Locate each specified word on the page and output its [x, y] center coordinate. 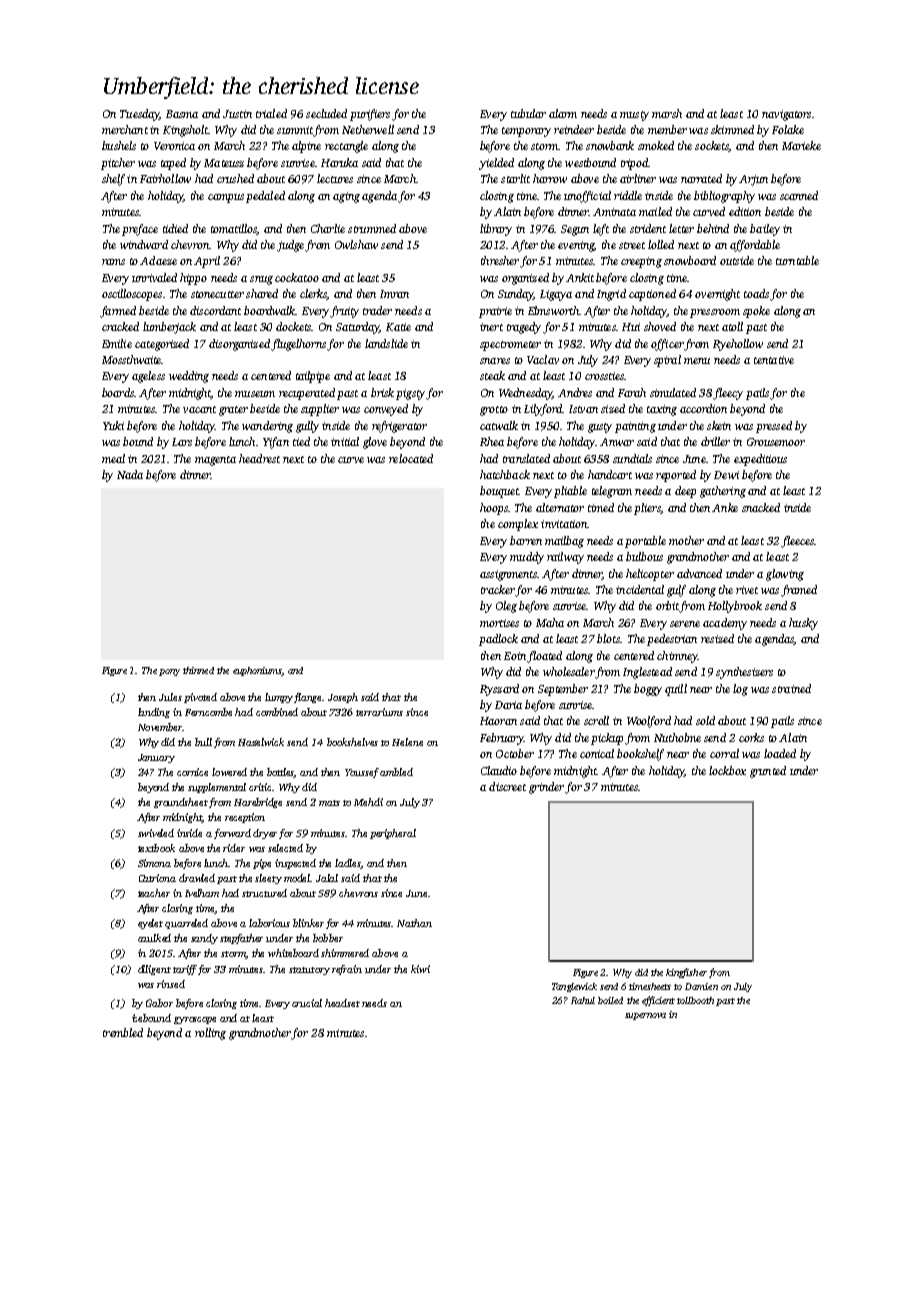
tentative [774, 360]
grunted [768, 772]
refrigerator [399, 427]
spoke [756, 312]
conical [597, 753]
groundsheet [181, 803]
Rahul [583, 1000]
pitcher [118, 164]
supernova [645, 1016]
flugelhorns [298, 345]
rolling [210, 1034]
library [496, 230]
